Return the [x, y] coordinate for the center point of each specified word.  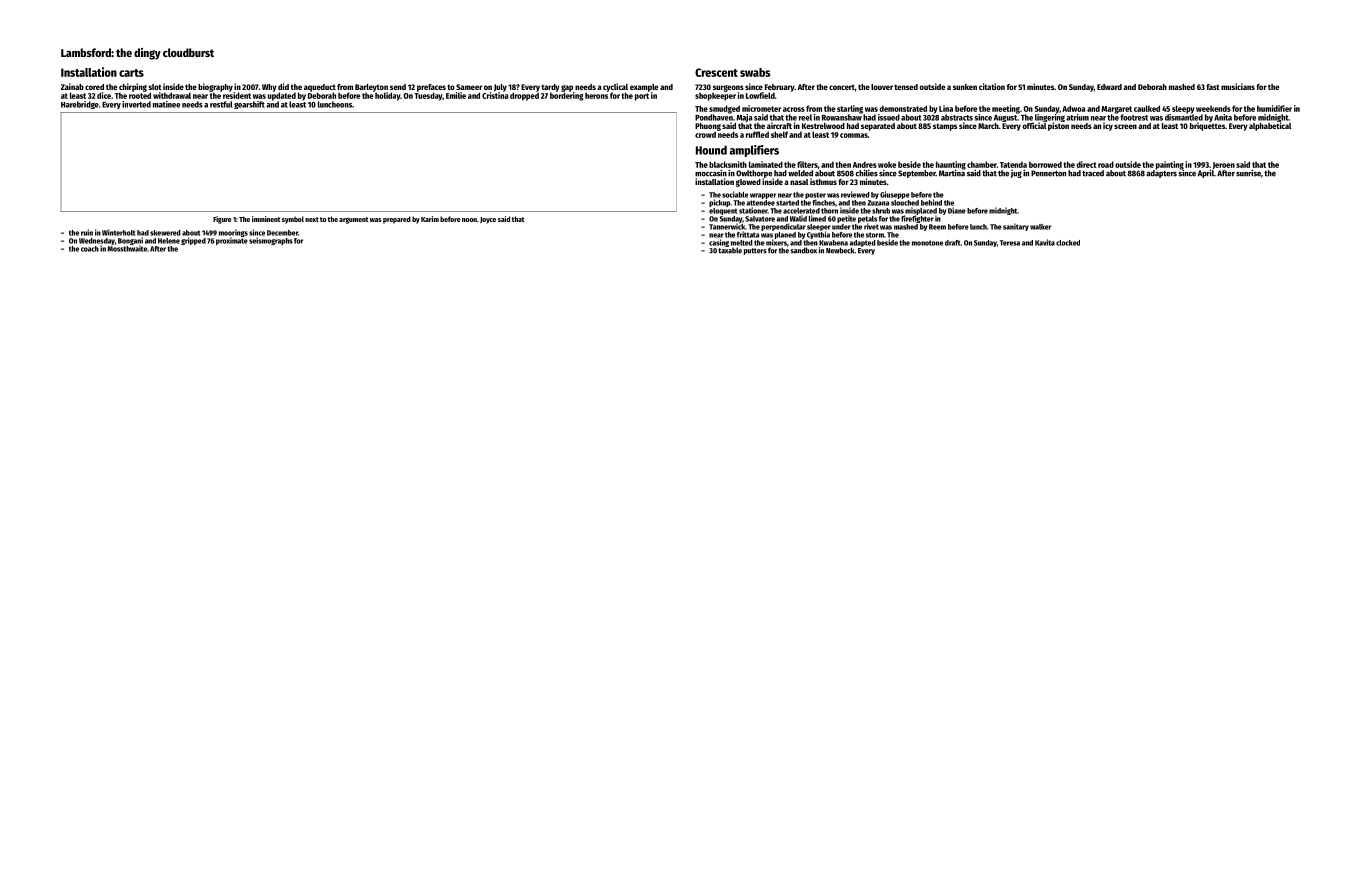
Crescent [716, 72]
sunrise [1248, 173]
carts [131, 73]
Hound [711, 150]
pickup [719, 203]
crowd [705, 134]
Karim [430, 219]
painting [1170, 165]
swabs [755, 72]
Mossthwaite [127, 248]
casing [719, 243]
